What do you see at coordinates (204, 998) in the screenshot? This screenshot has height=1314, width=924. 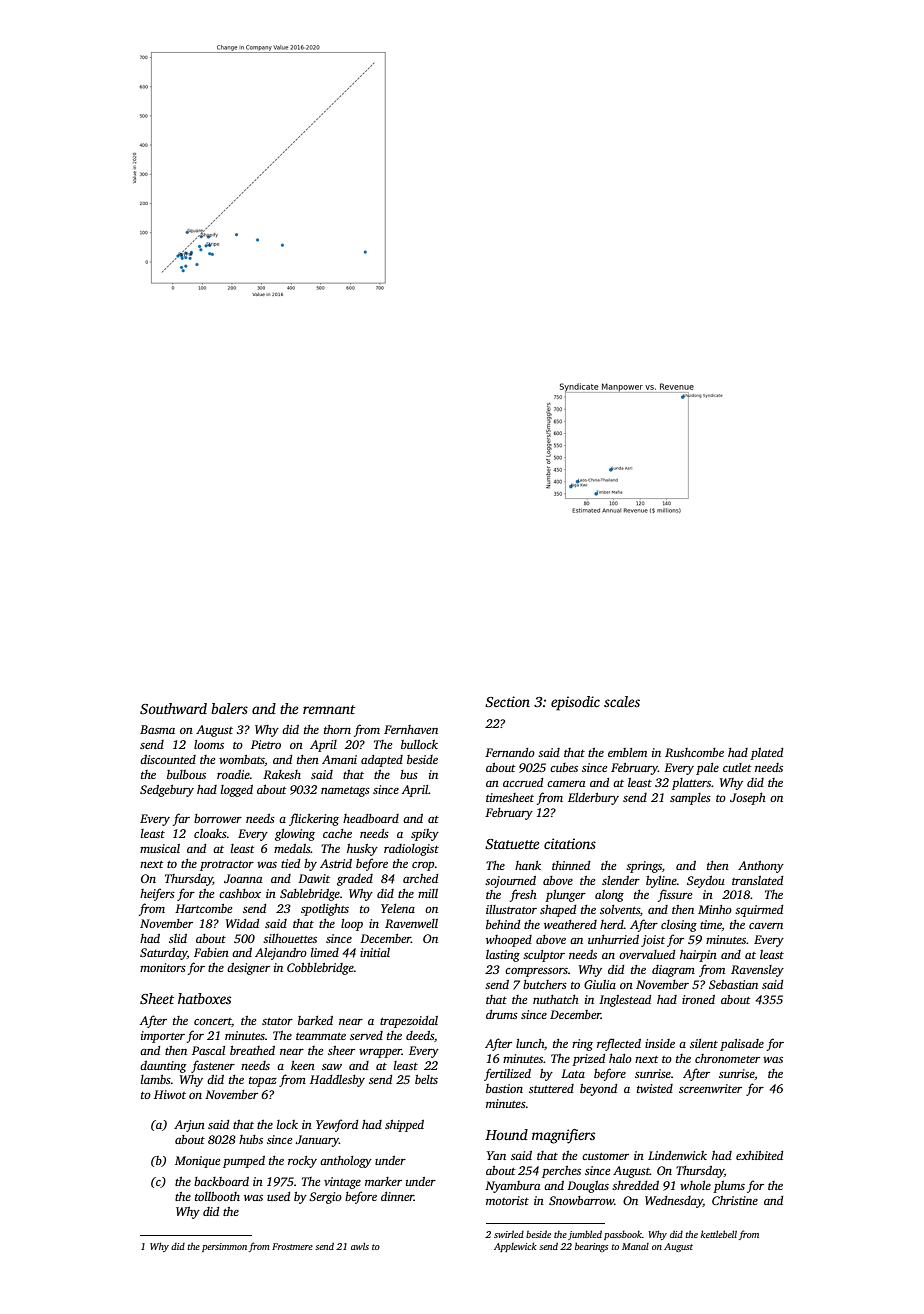 I see `hatboxes` at bounding box center [204, 998].
